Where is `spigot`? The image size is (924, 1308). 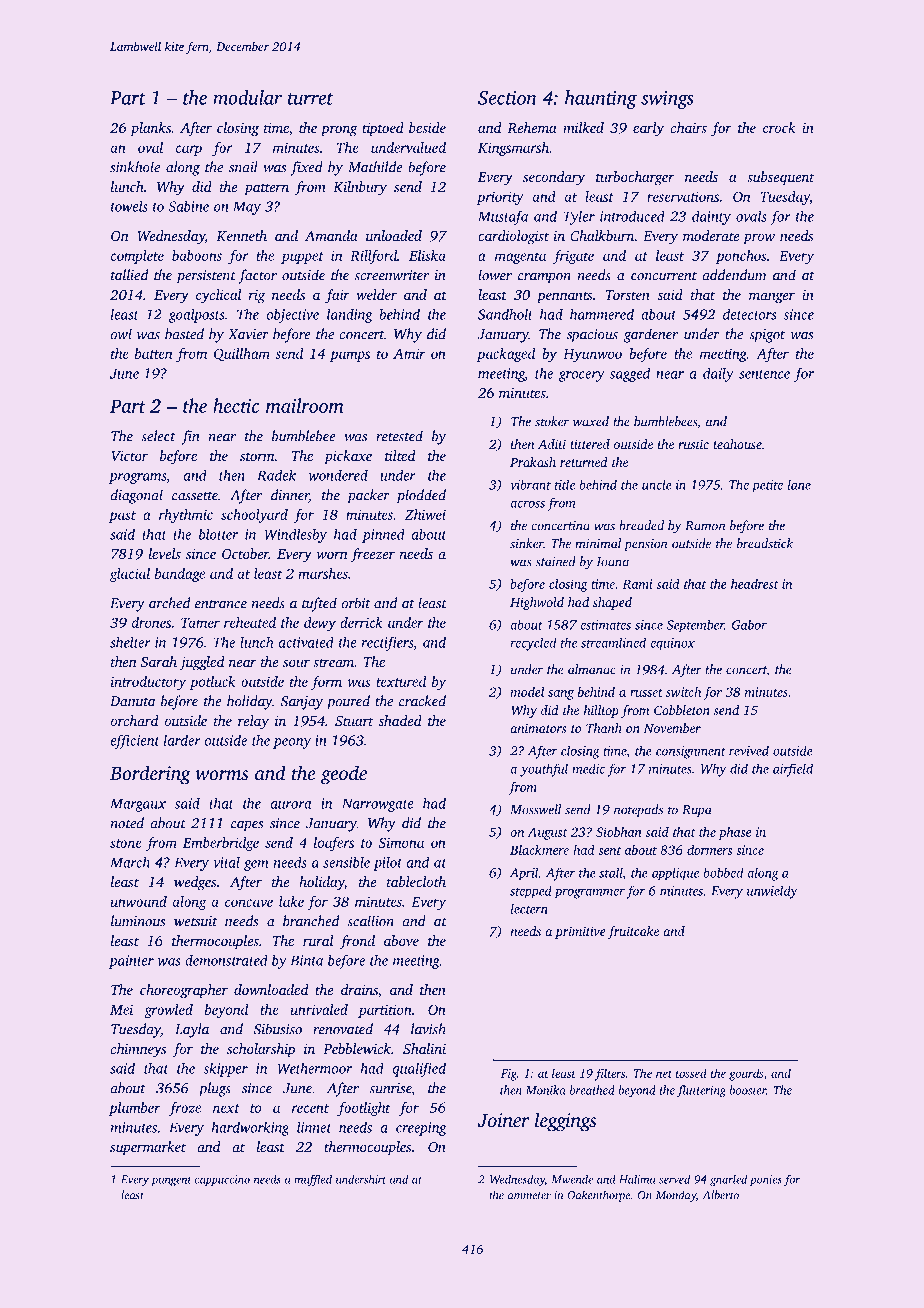
spigot is located at coordinates (767, 336).
